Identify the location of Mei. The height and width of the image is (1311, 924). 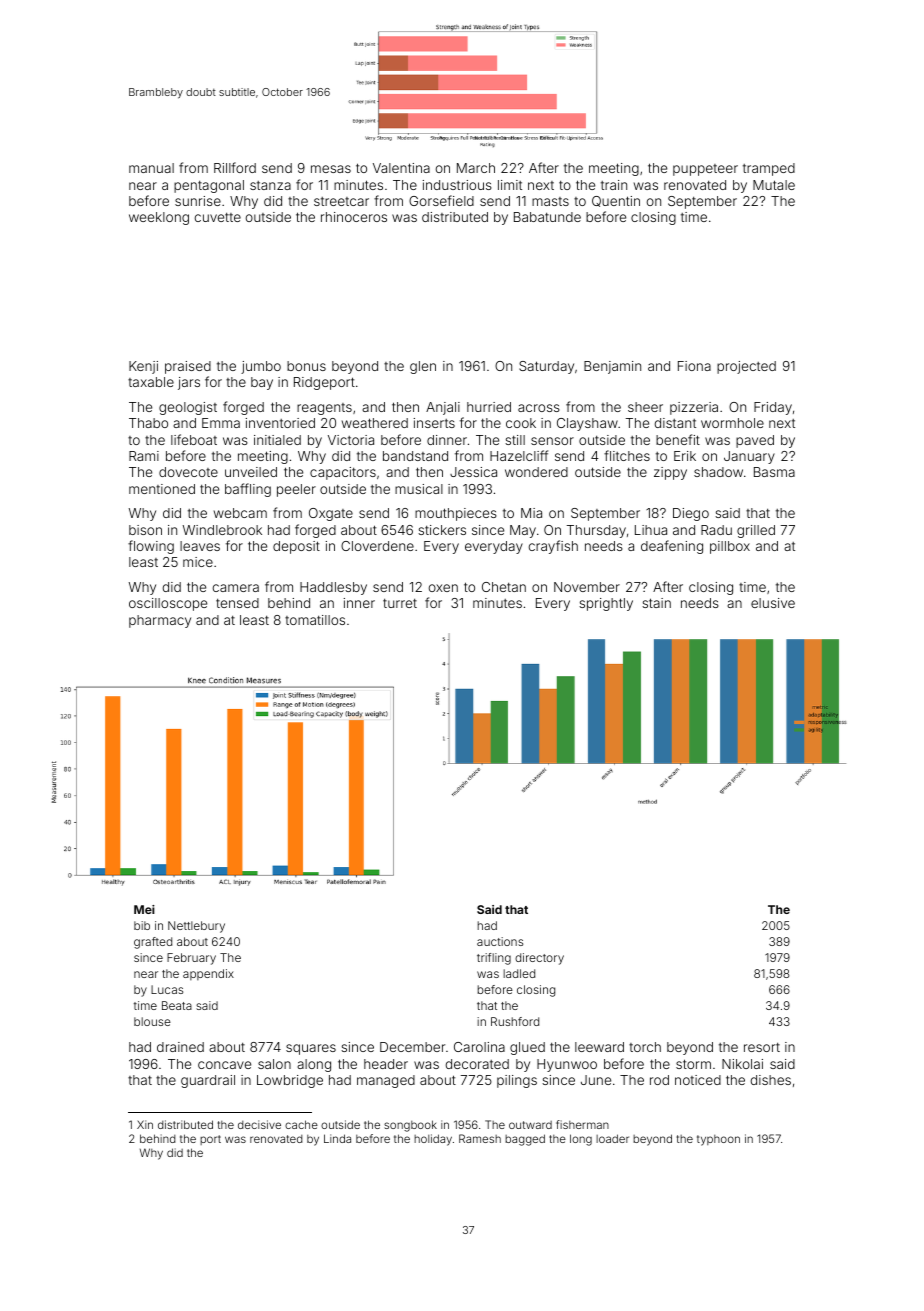
(144, 909).
